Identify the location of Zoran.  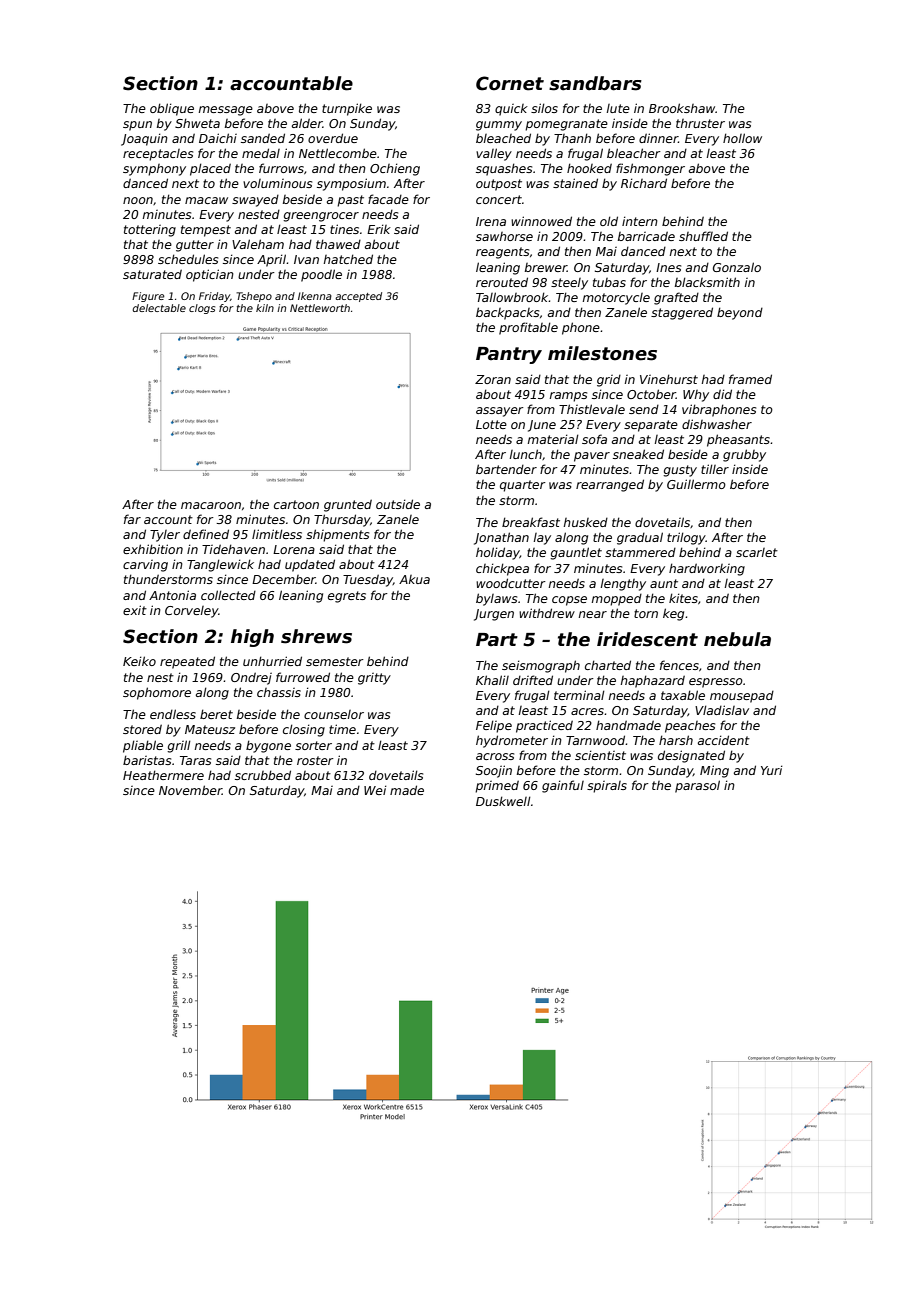
(493, 379).
